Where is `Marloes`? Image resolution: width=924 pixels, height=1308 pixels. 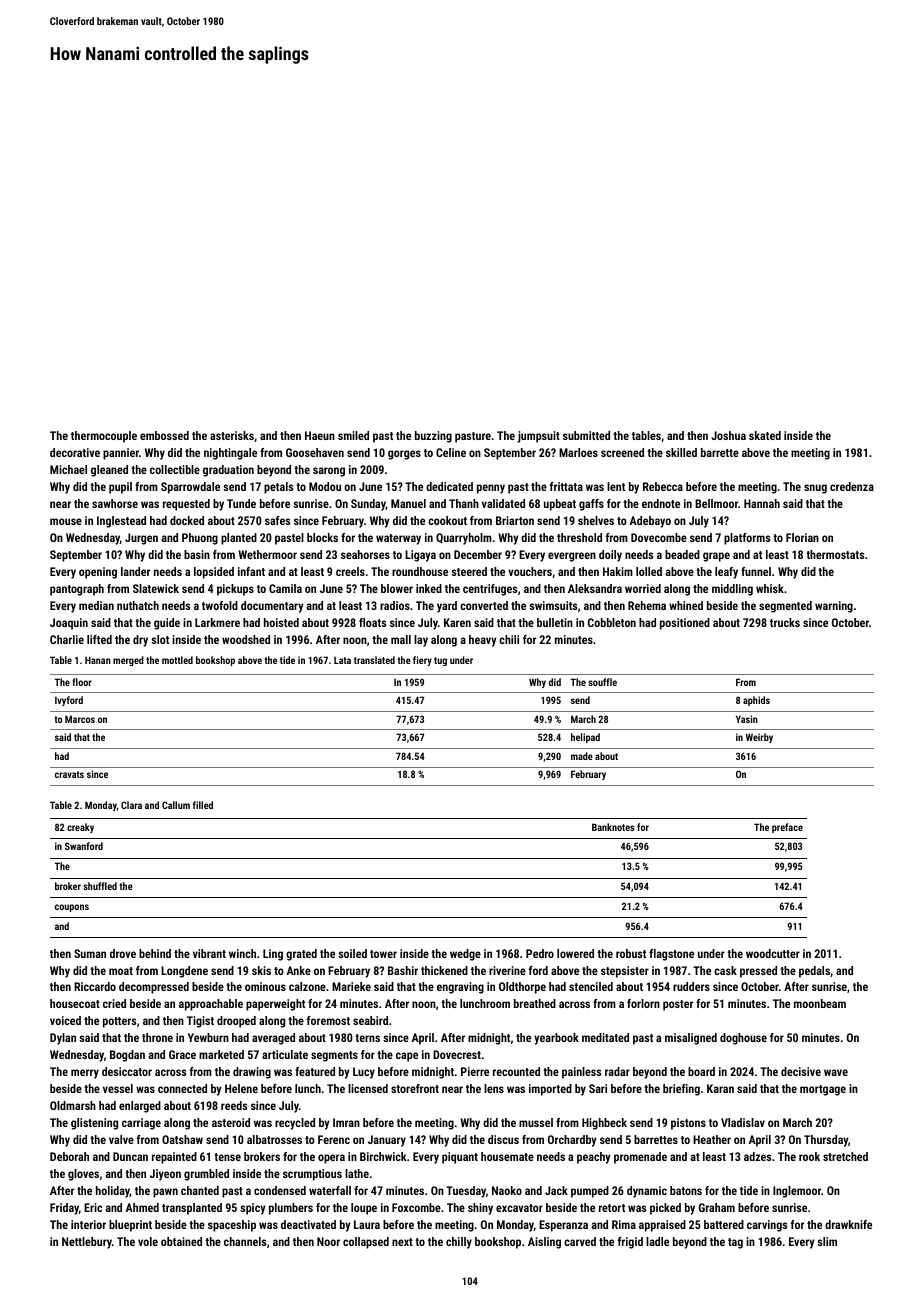
Marloes is located at coordinates (578, 452).
